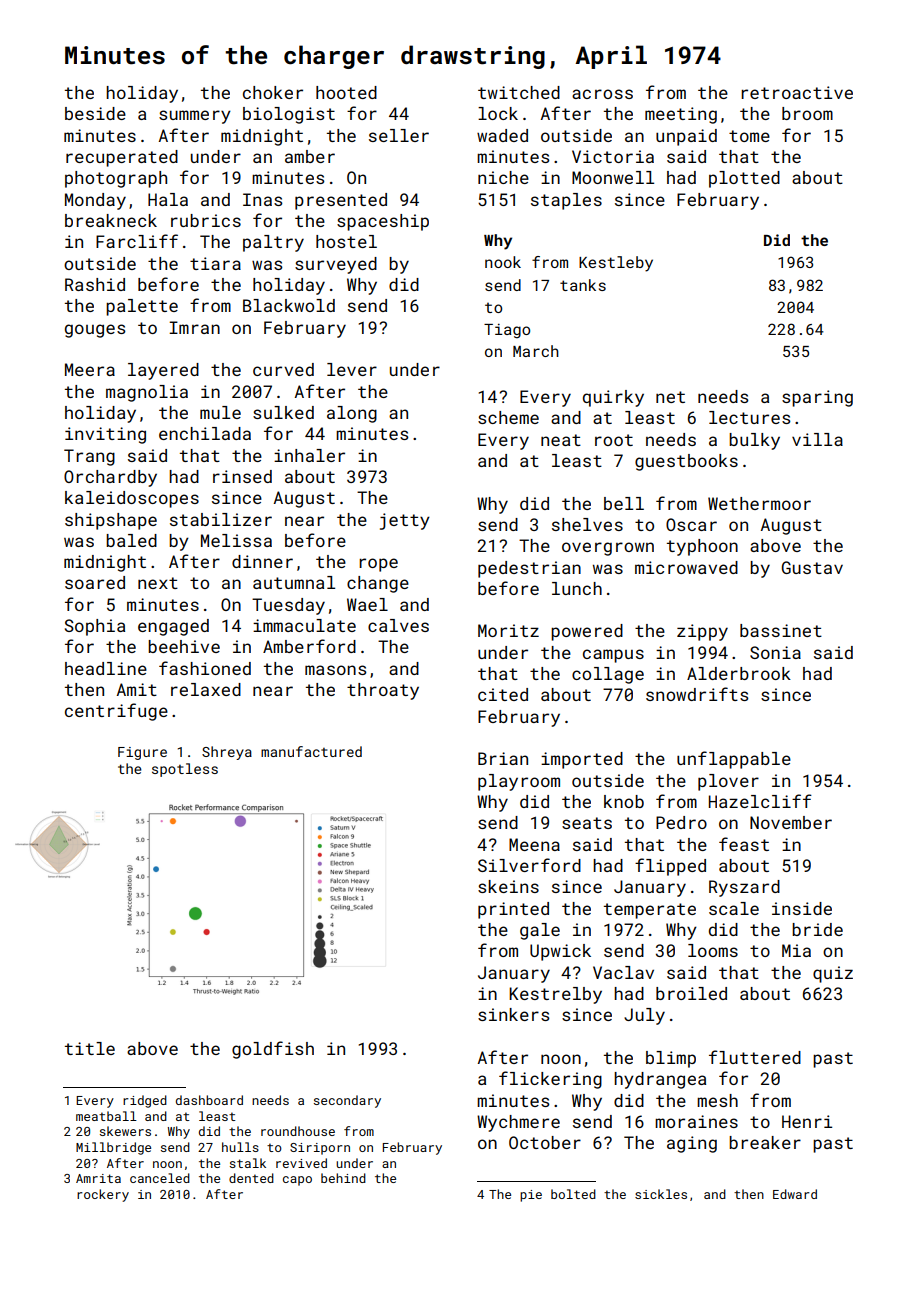 The image size is (924, 1308). I want to click on flipped, so click(670, 867).
